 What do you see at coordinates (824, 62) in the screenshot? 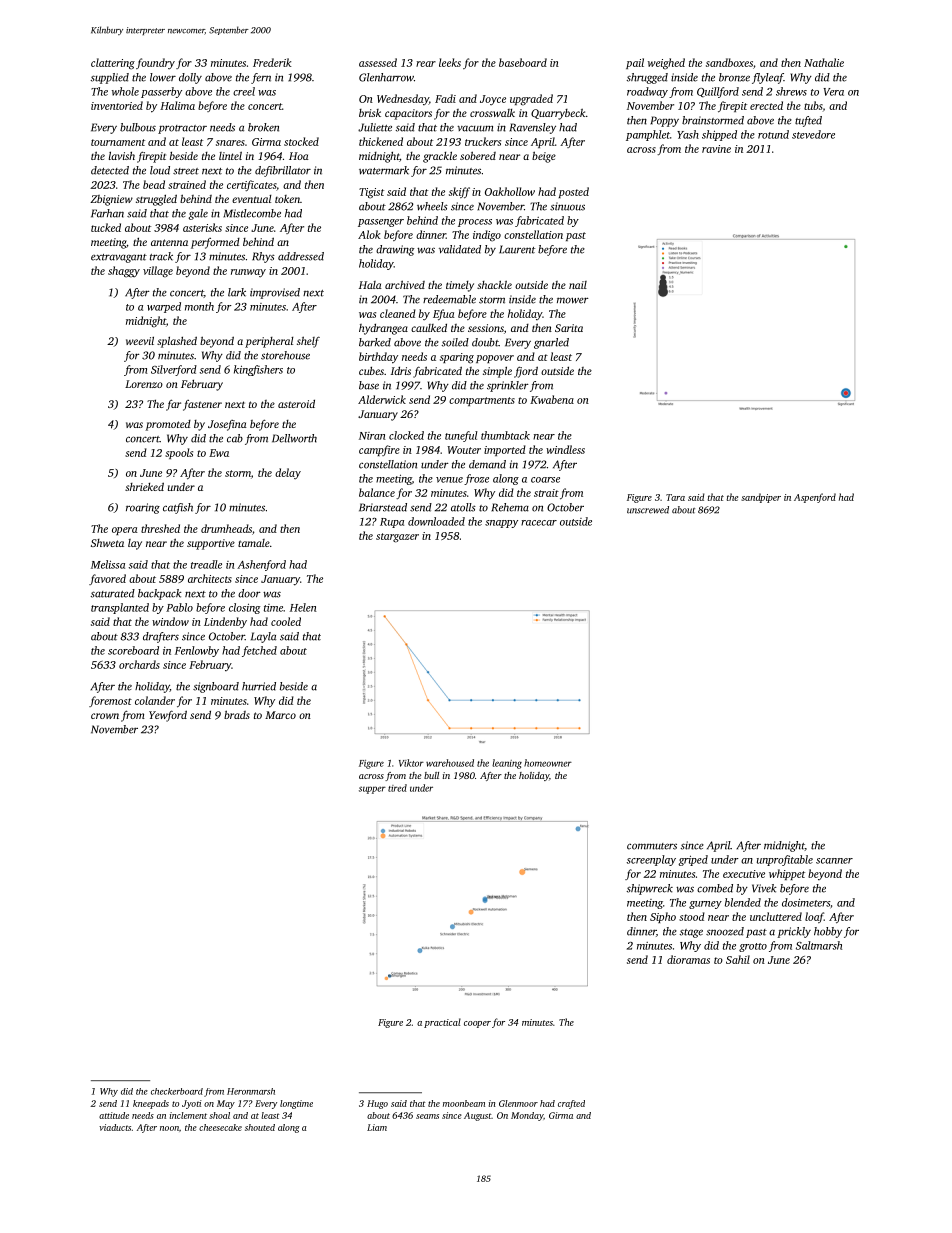
I see `Nathalie` at bounding box center [824, 62].
